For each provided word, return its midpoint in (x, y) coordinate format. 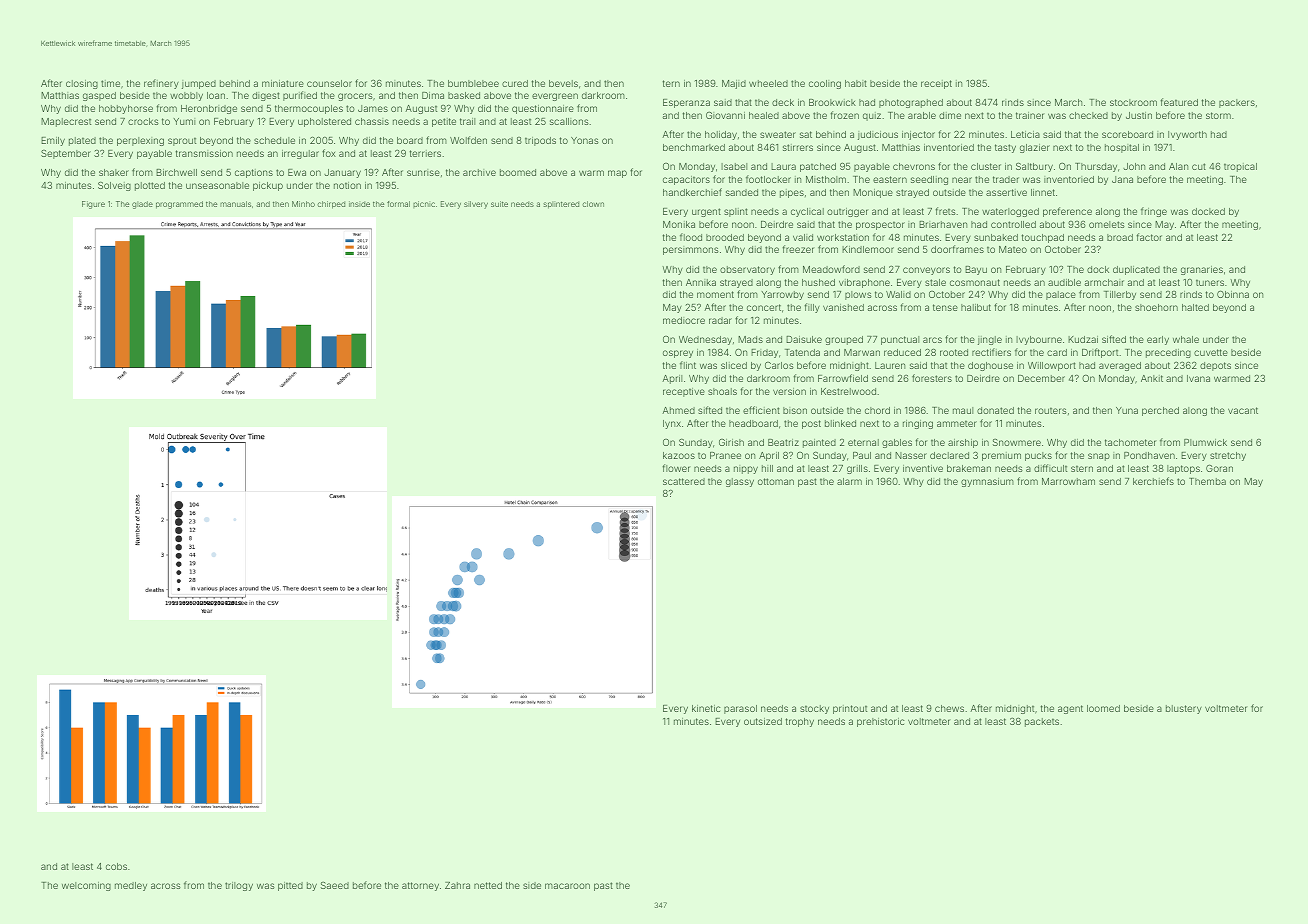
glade (142, 205)
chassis (372, 121)
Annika (701, 282)
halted (1195, 307)
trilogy (239, 886)
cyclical (807, 212)
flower (676, 468)
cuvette (1211, 352)
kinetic (706, 708)
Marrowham (1068, 481)
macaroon (567, 886)
